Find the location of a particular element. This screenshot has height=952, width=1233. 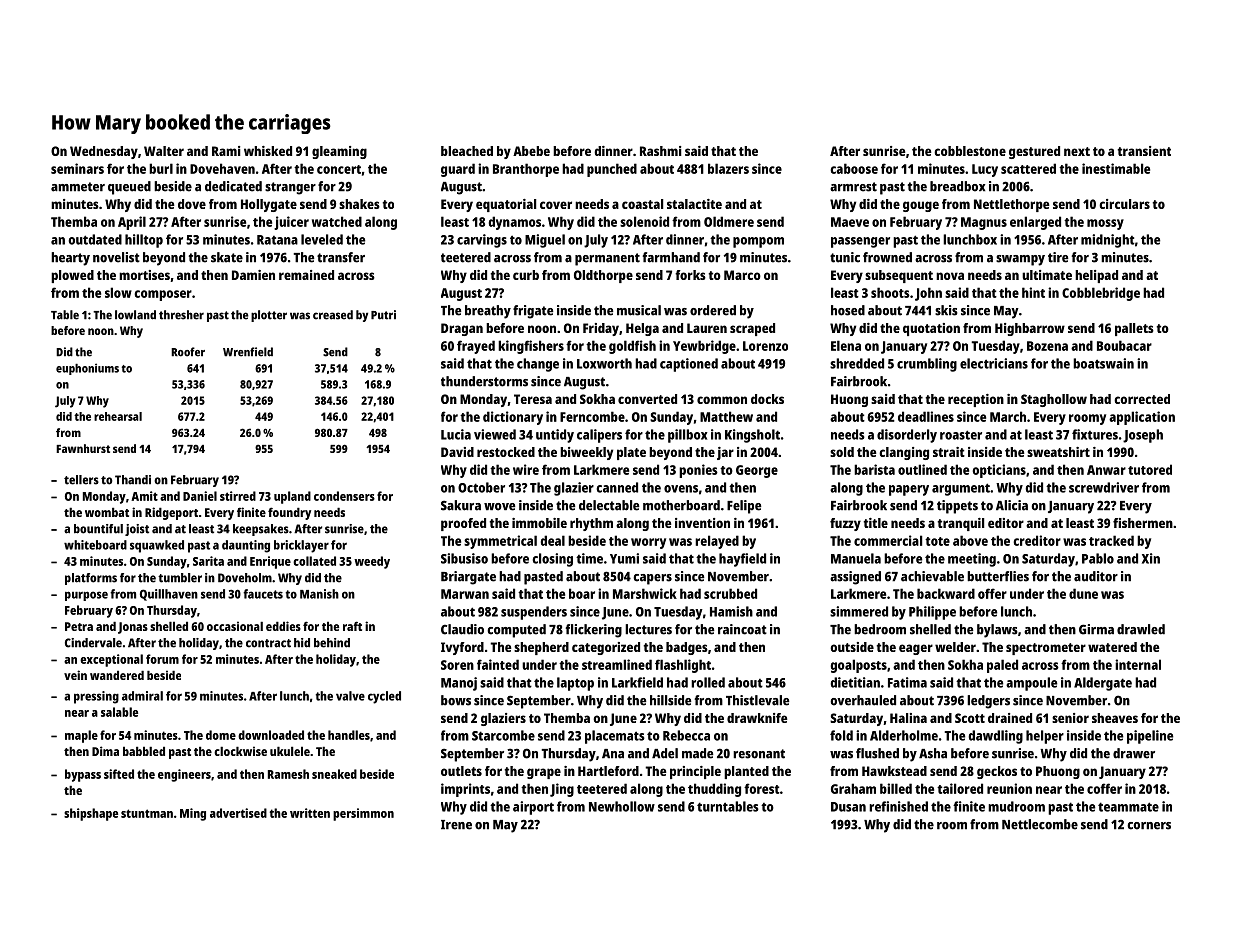

raincoat is located at coordinates (742, 629).
